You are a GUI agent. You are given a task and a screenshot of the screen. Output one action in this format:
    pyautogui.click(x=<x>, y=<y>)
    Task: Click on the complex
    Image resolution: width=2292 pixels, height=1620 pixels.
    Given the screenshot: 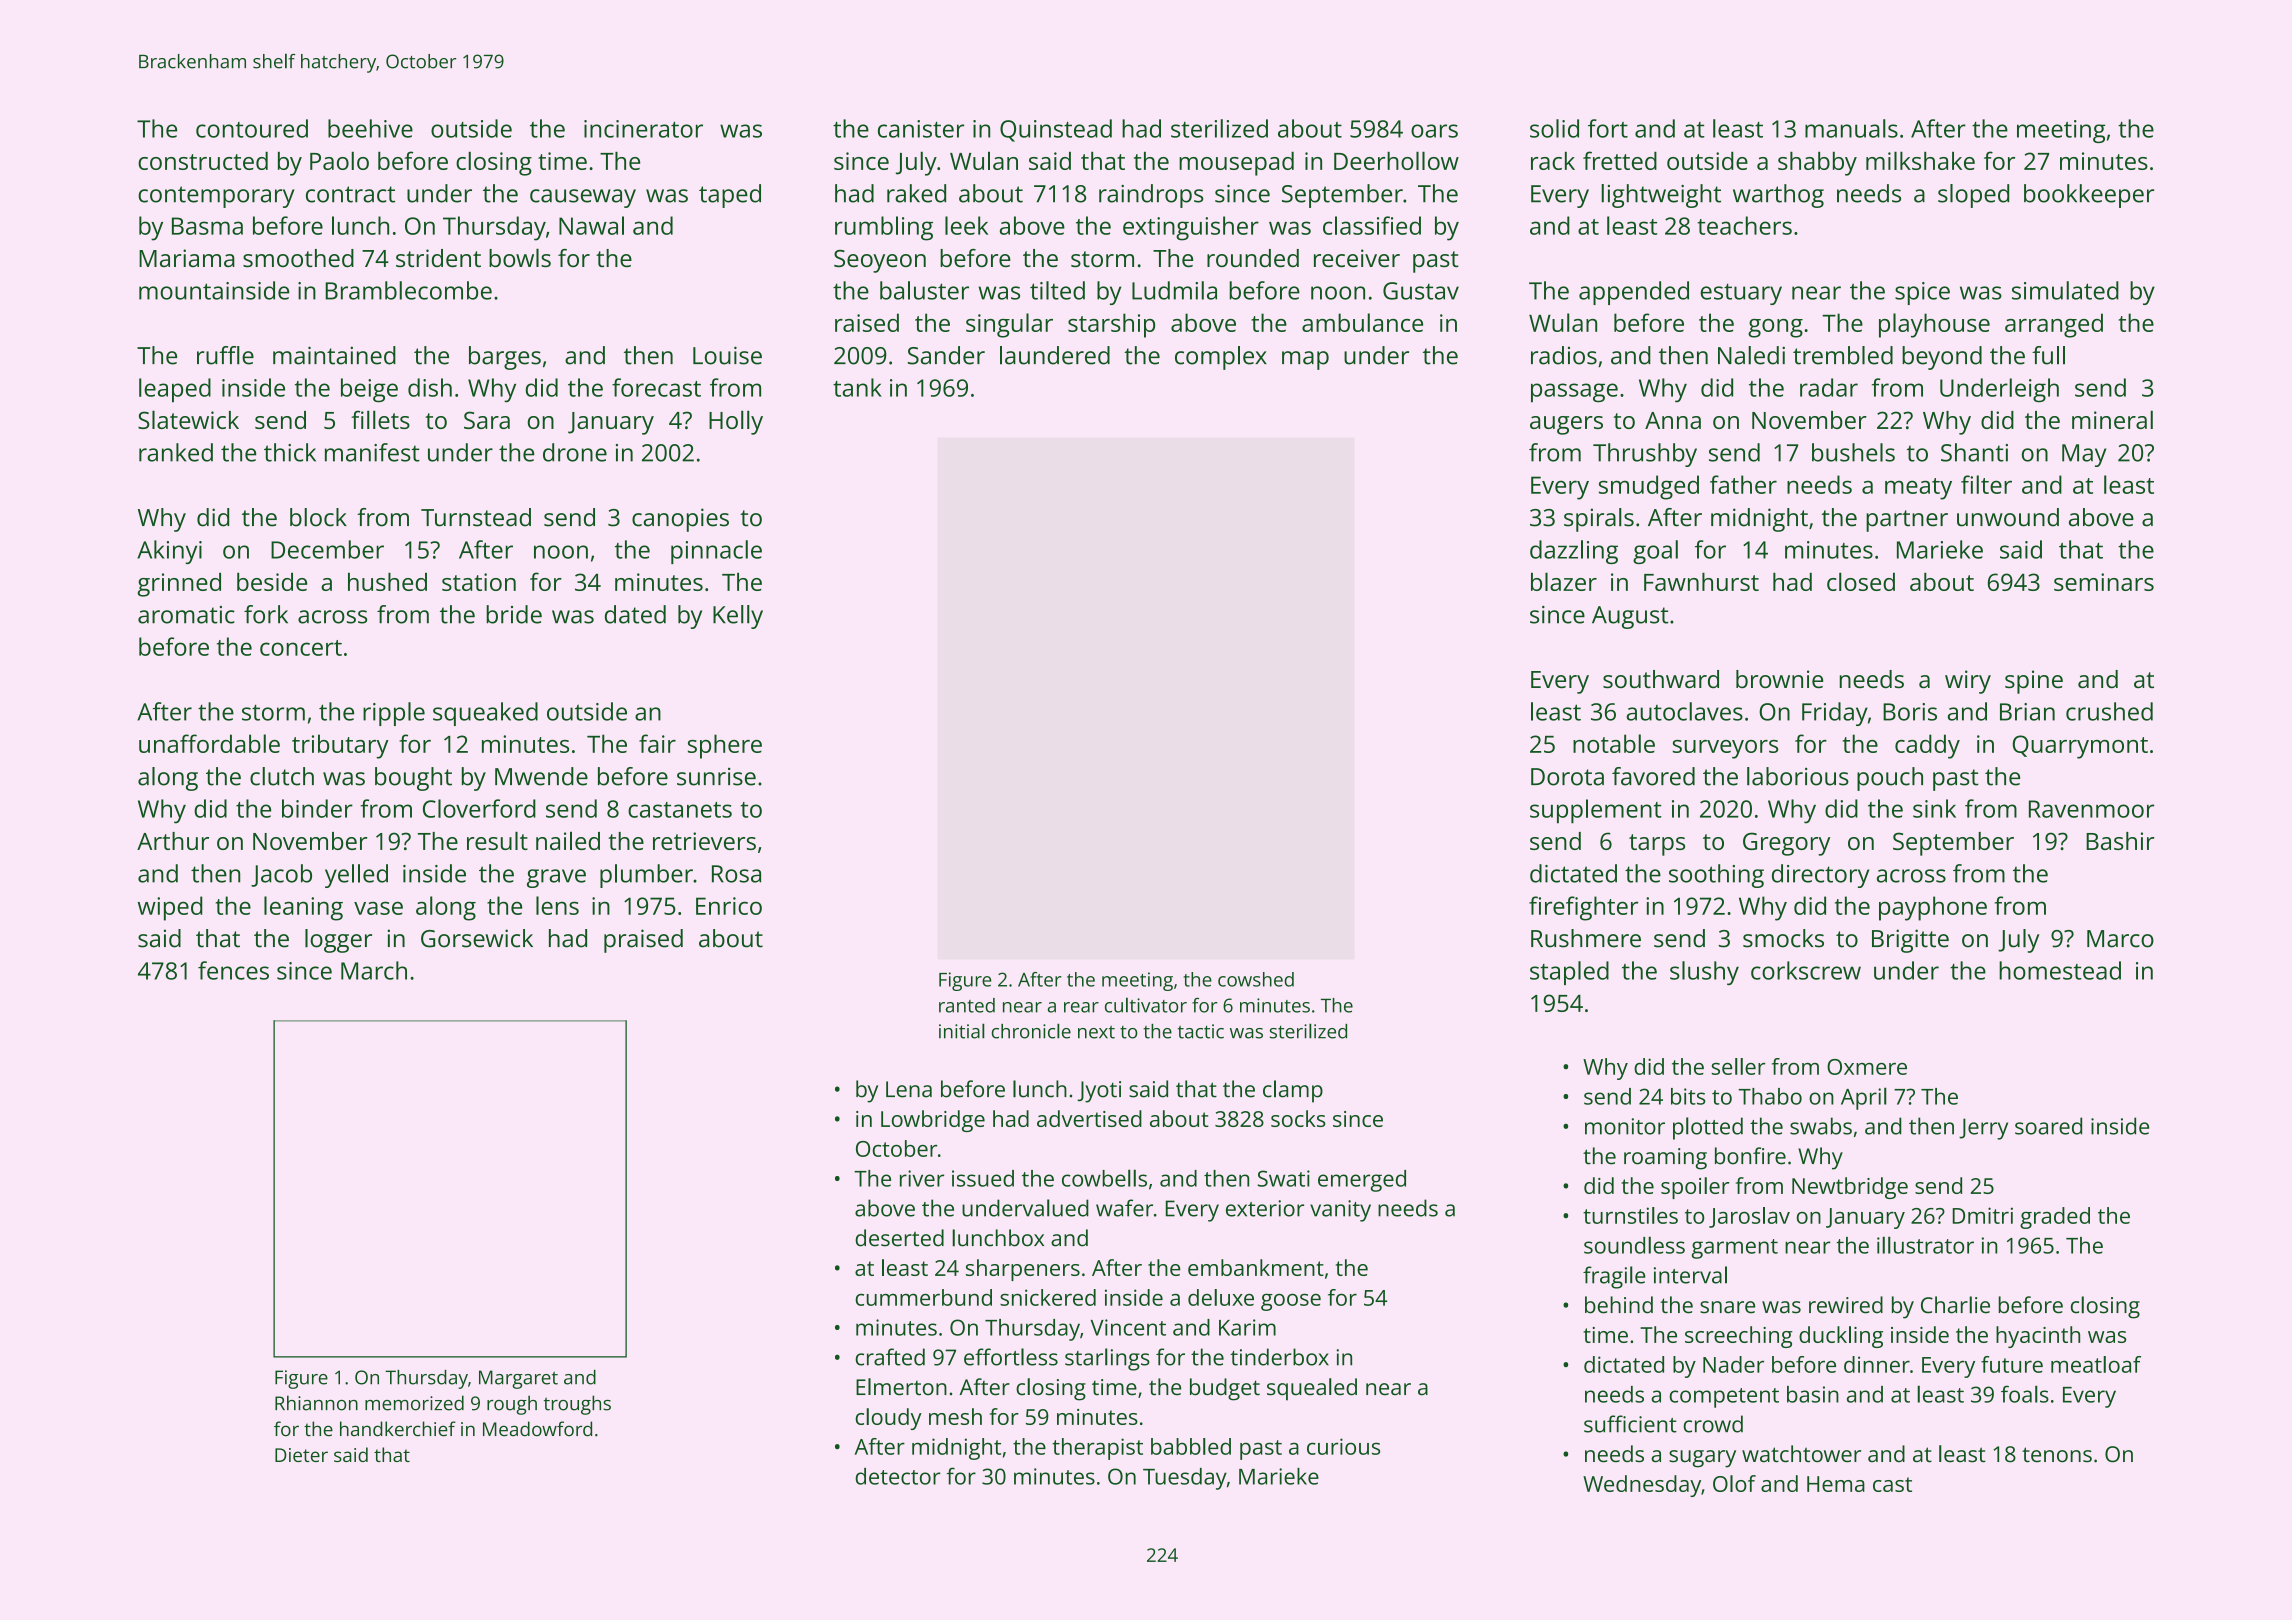 What is the action you would take?
    pyautogui.click(x=1221, y=358)
